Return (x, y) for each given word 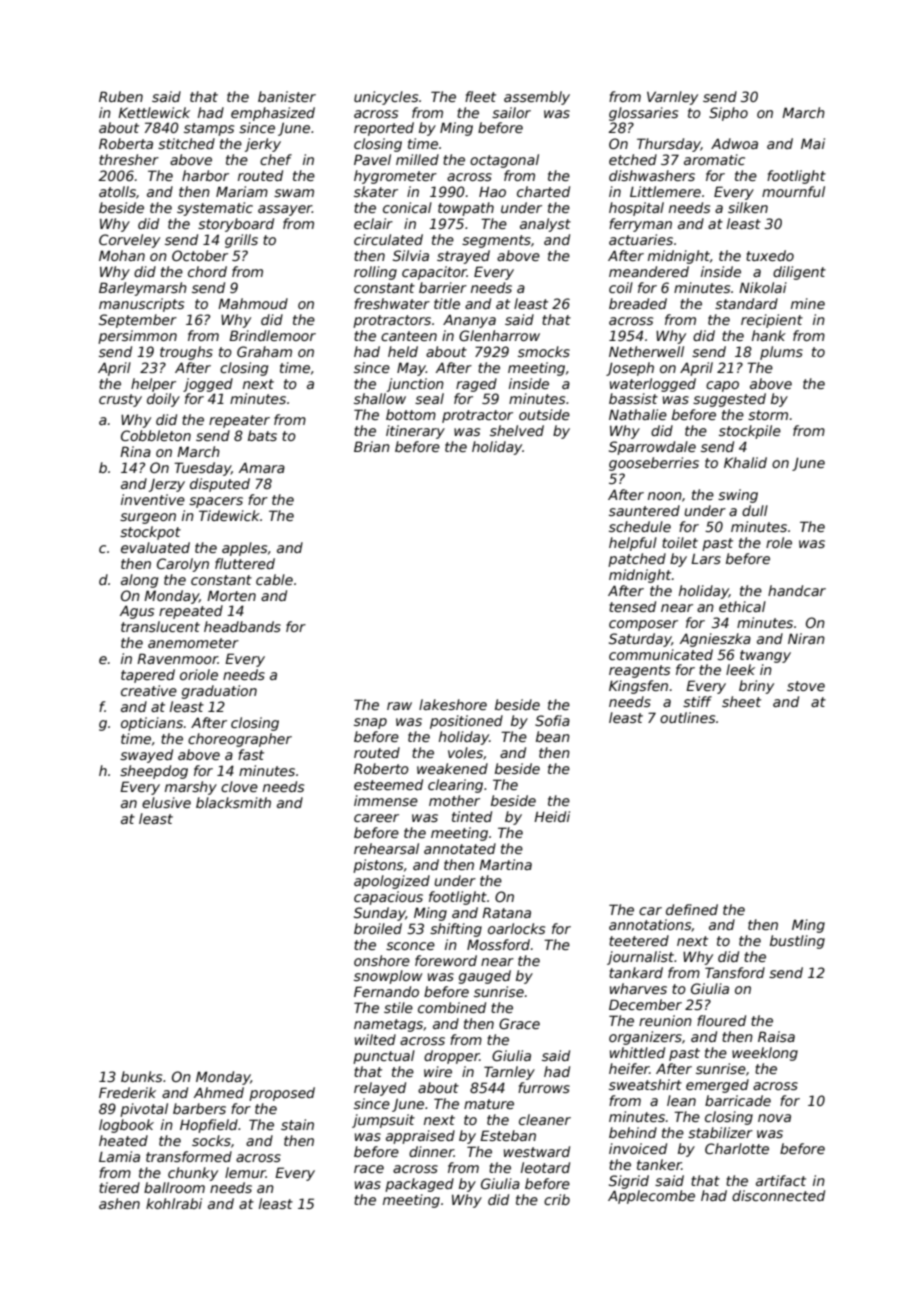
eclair (373, 223)
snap (370, 723)
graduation (219, 692)
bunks (141, 1076)
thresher (129, 159)
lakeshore (453, 704)
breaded (638, 303)
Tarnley (509, 1073)
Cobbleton (156, 435)
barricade (738, 1100)
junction (415, 385)
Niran (806, 638)
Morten (231, 595)
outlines (687, 717)
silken (748, 207)
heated (123, 1140)
